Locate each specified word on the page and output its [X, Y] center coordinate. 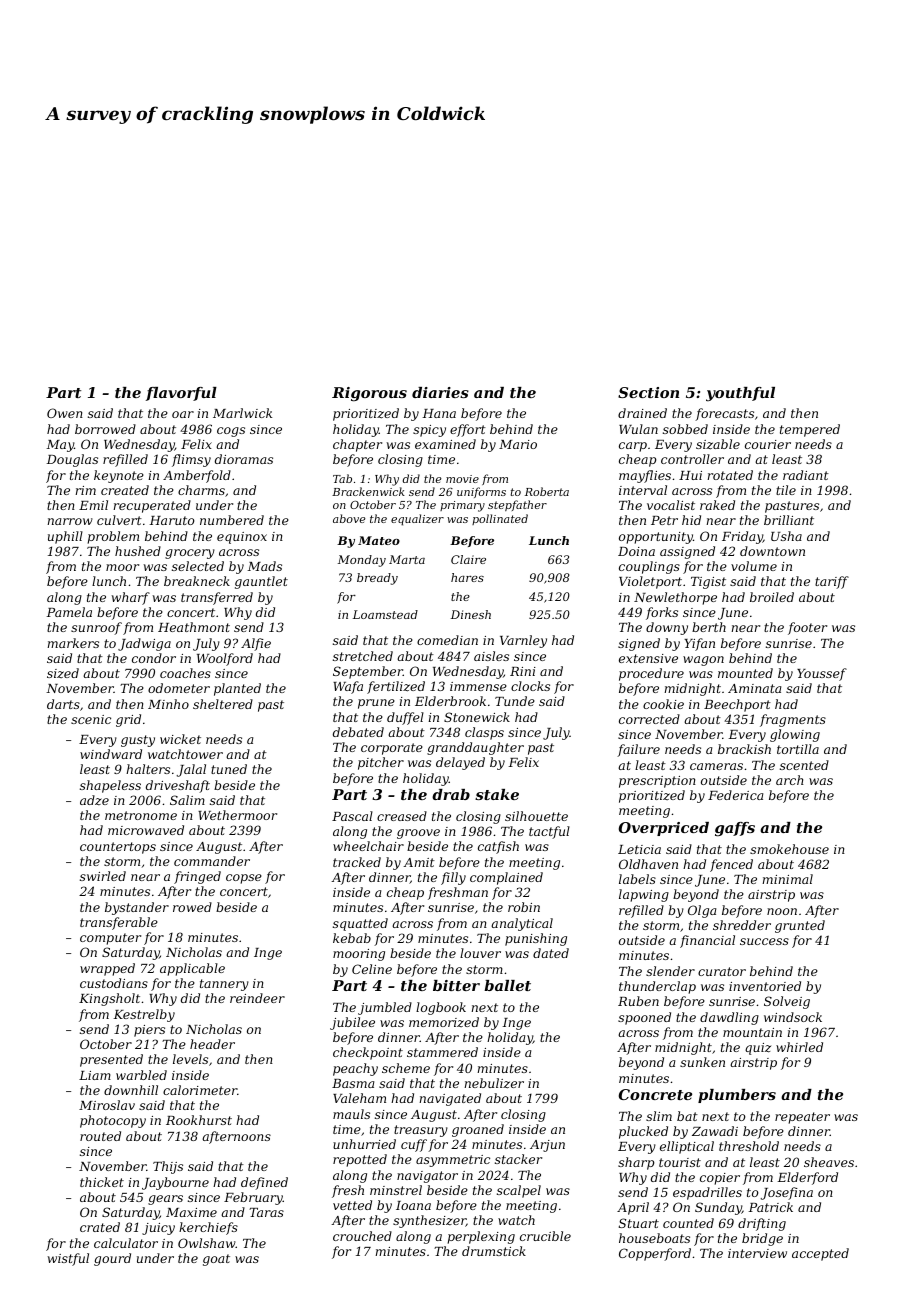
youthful [740, 394]
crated [100, 1227]
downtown [772, 551]
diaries [440, 392]
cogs [231, 432]
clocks [530, 686]
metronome [141, 815]
